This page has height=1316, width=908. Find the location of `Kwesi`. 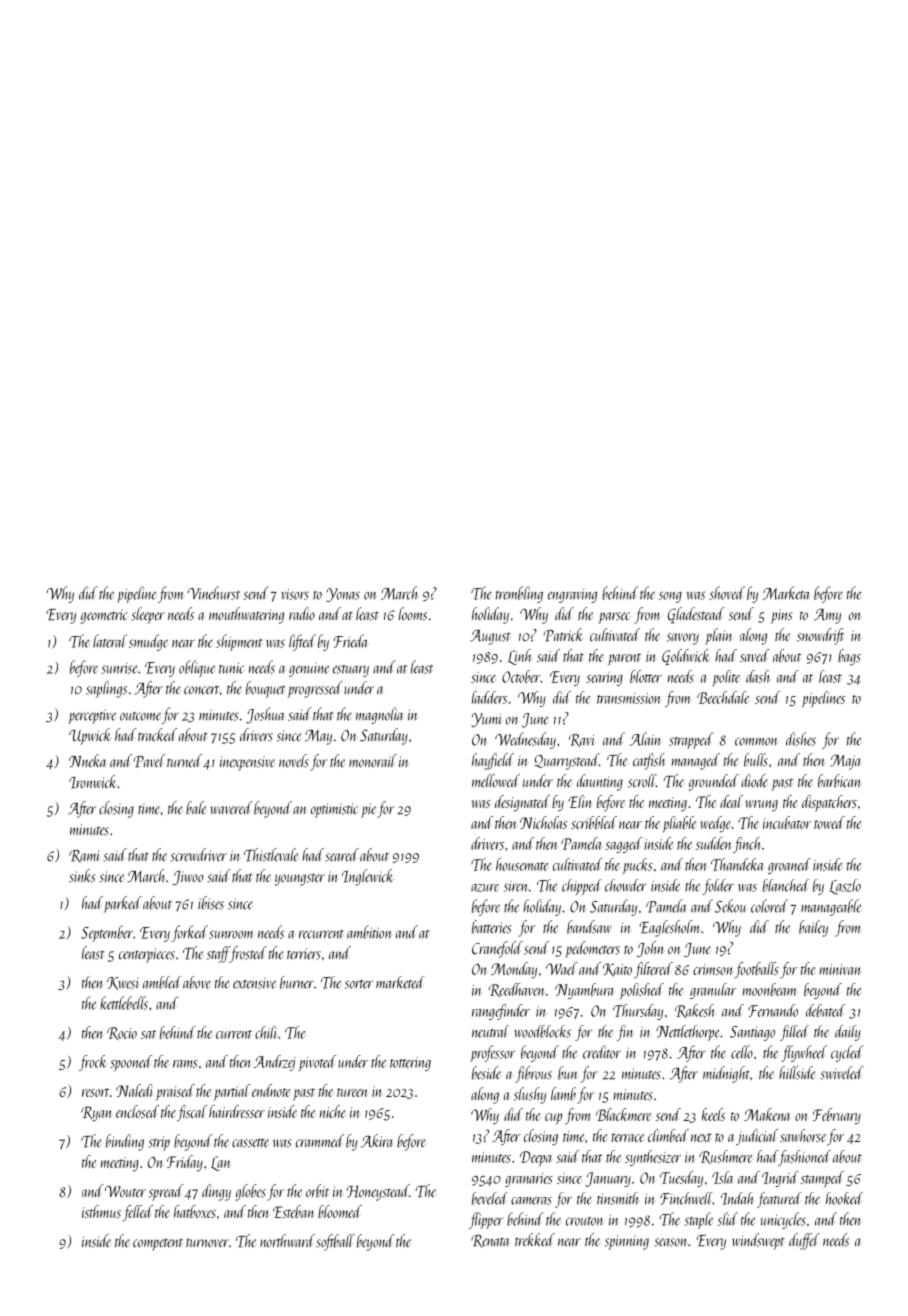

Kwesi is located at coordinates (123, 983).
